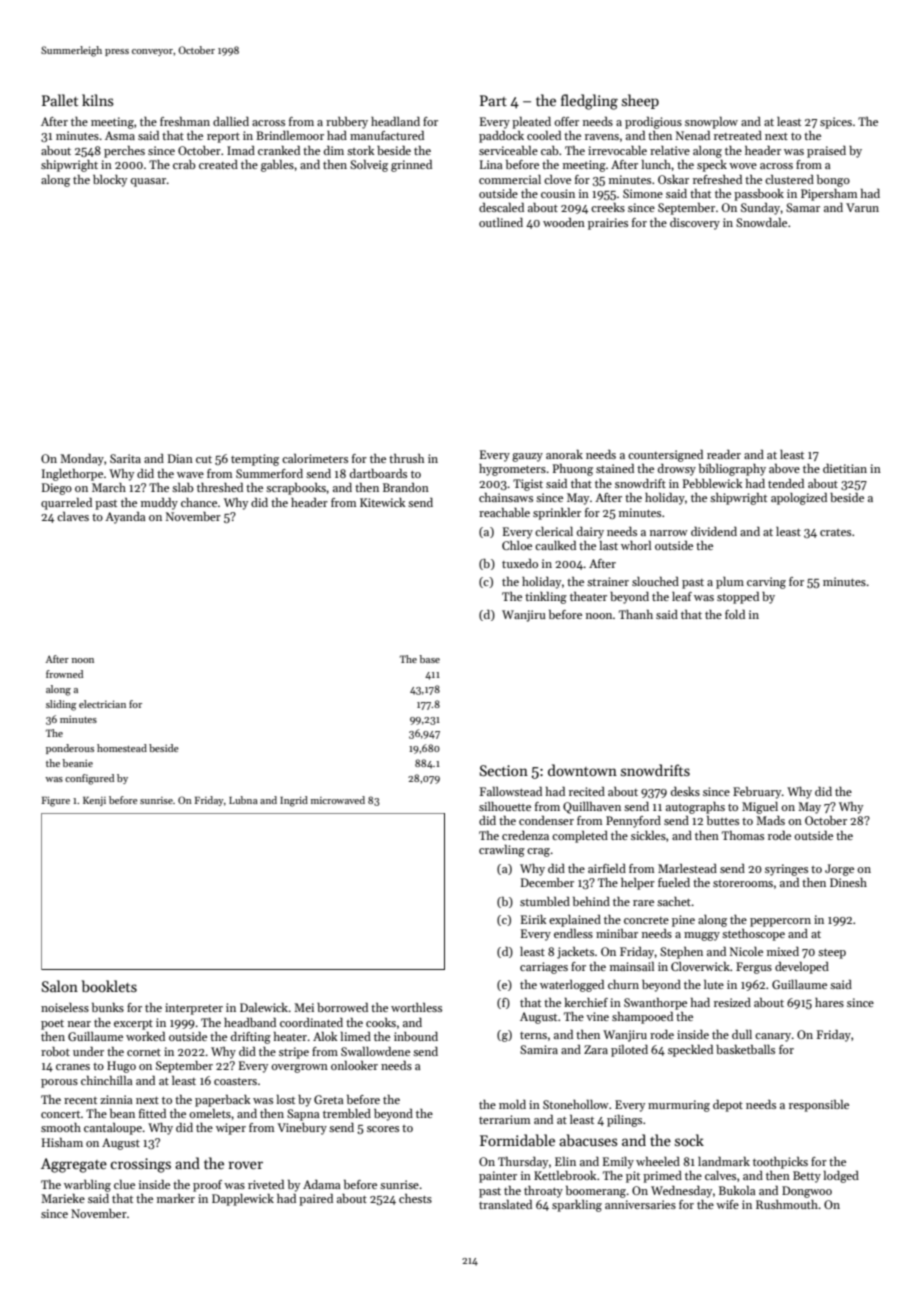  Describe the element at coordinates (738, 135) in the document. I see `retreated` at that location.
